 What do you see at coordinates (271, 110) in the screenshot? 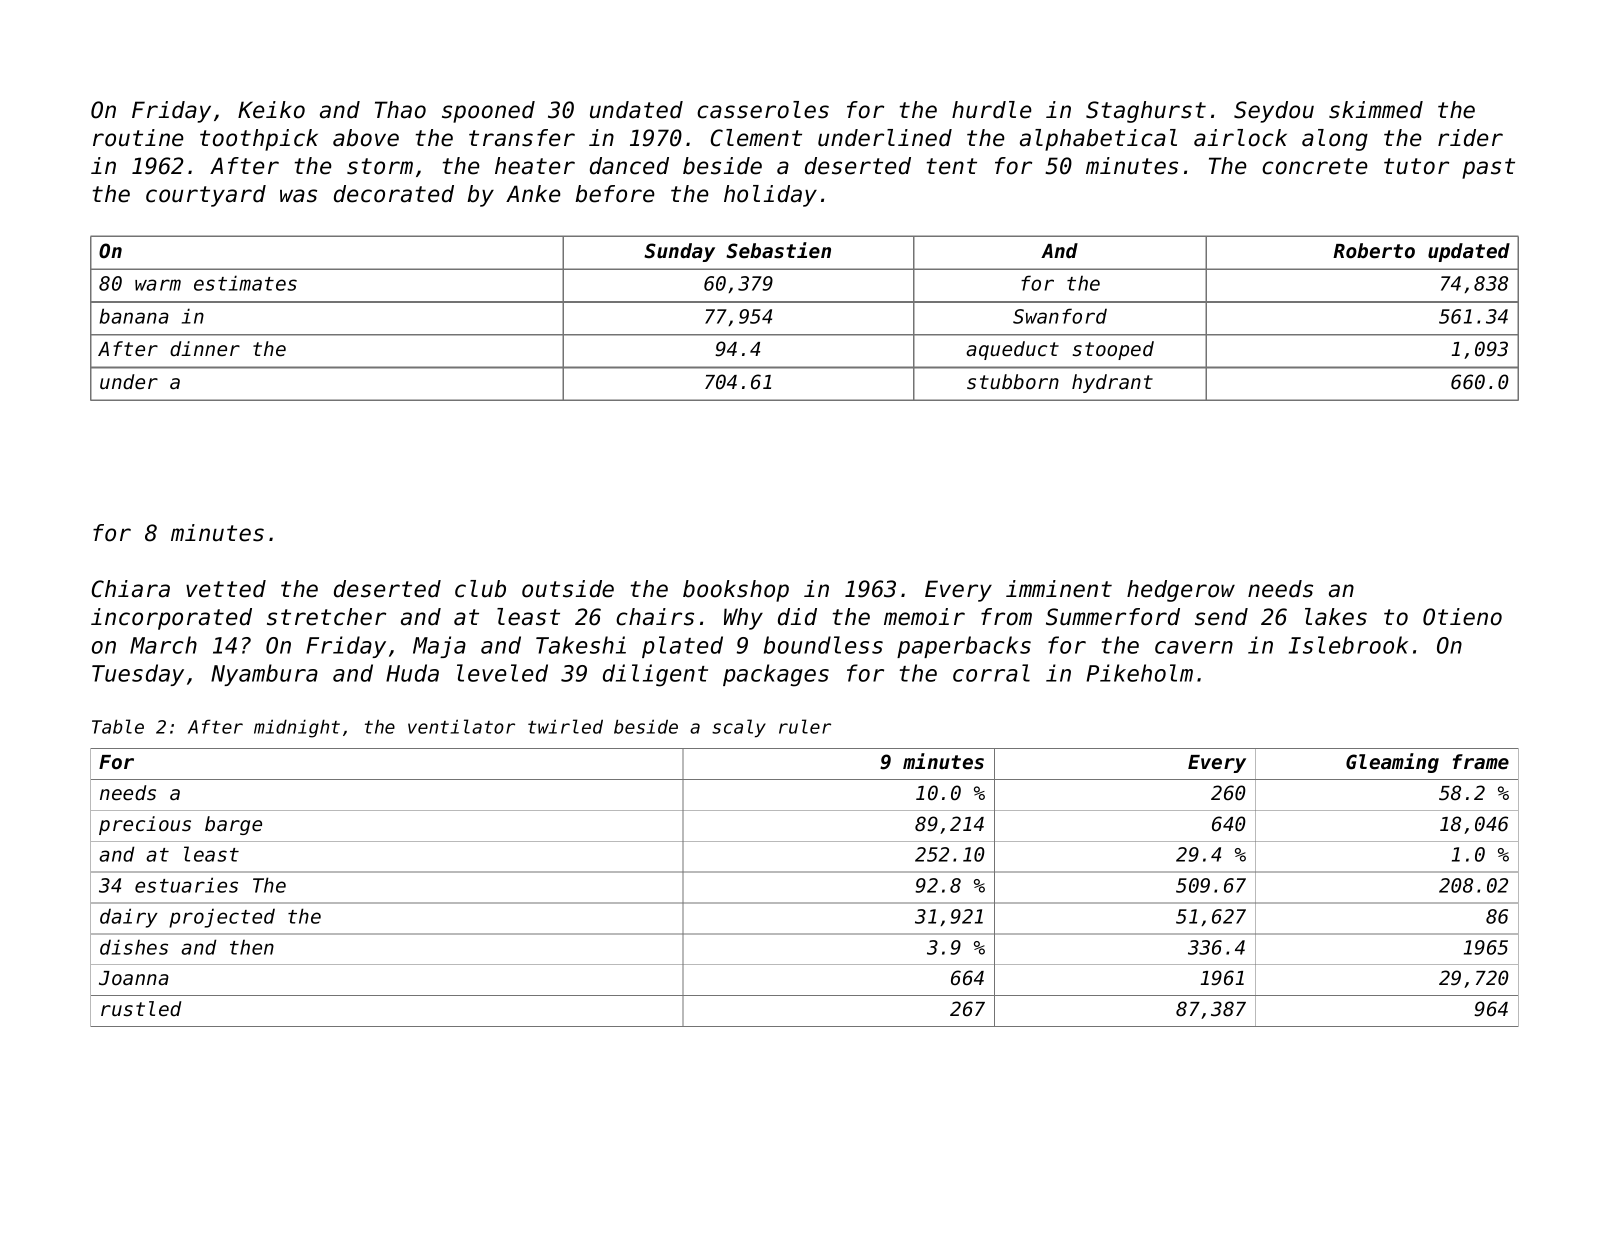
I see `Keiko` at bounding box center [271, 110].
